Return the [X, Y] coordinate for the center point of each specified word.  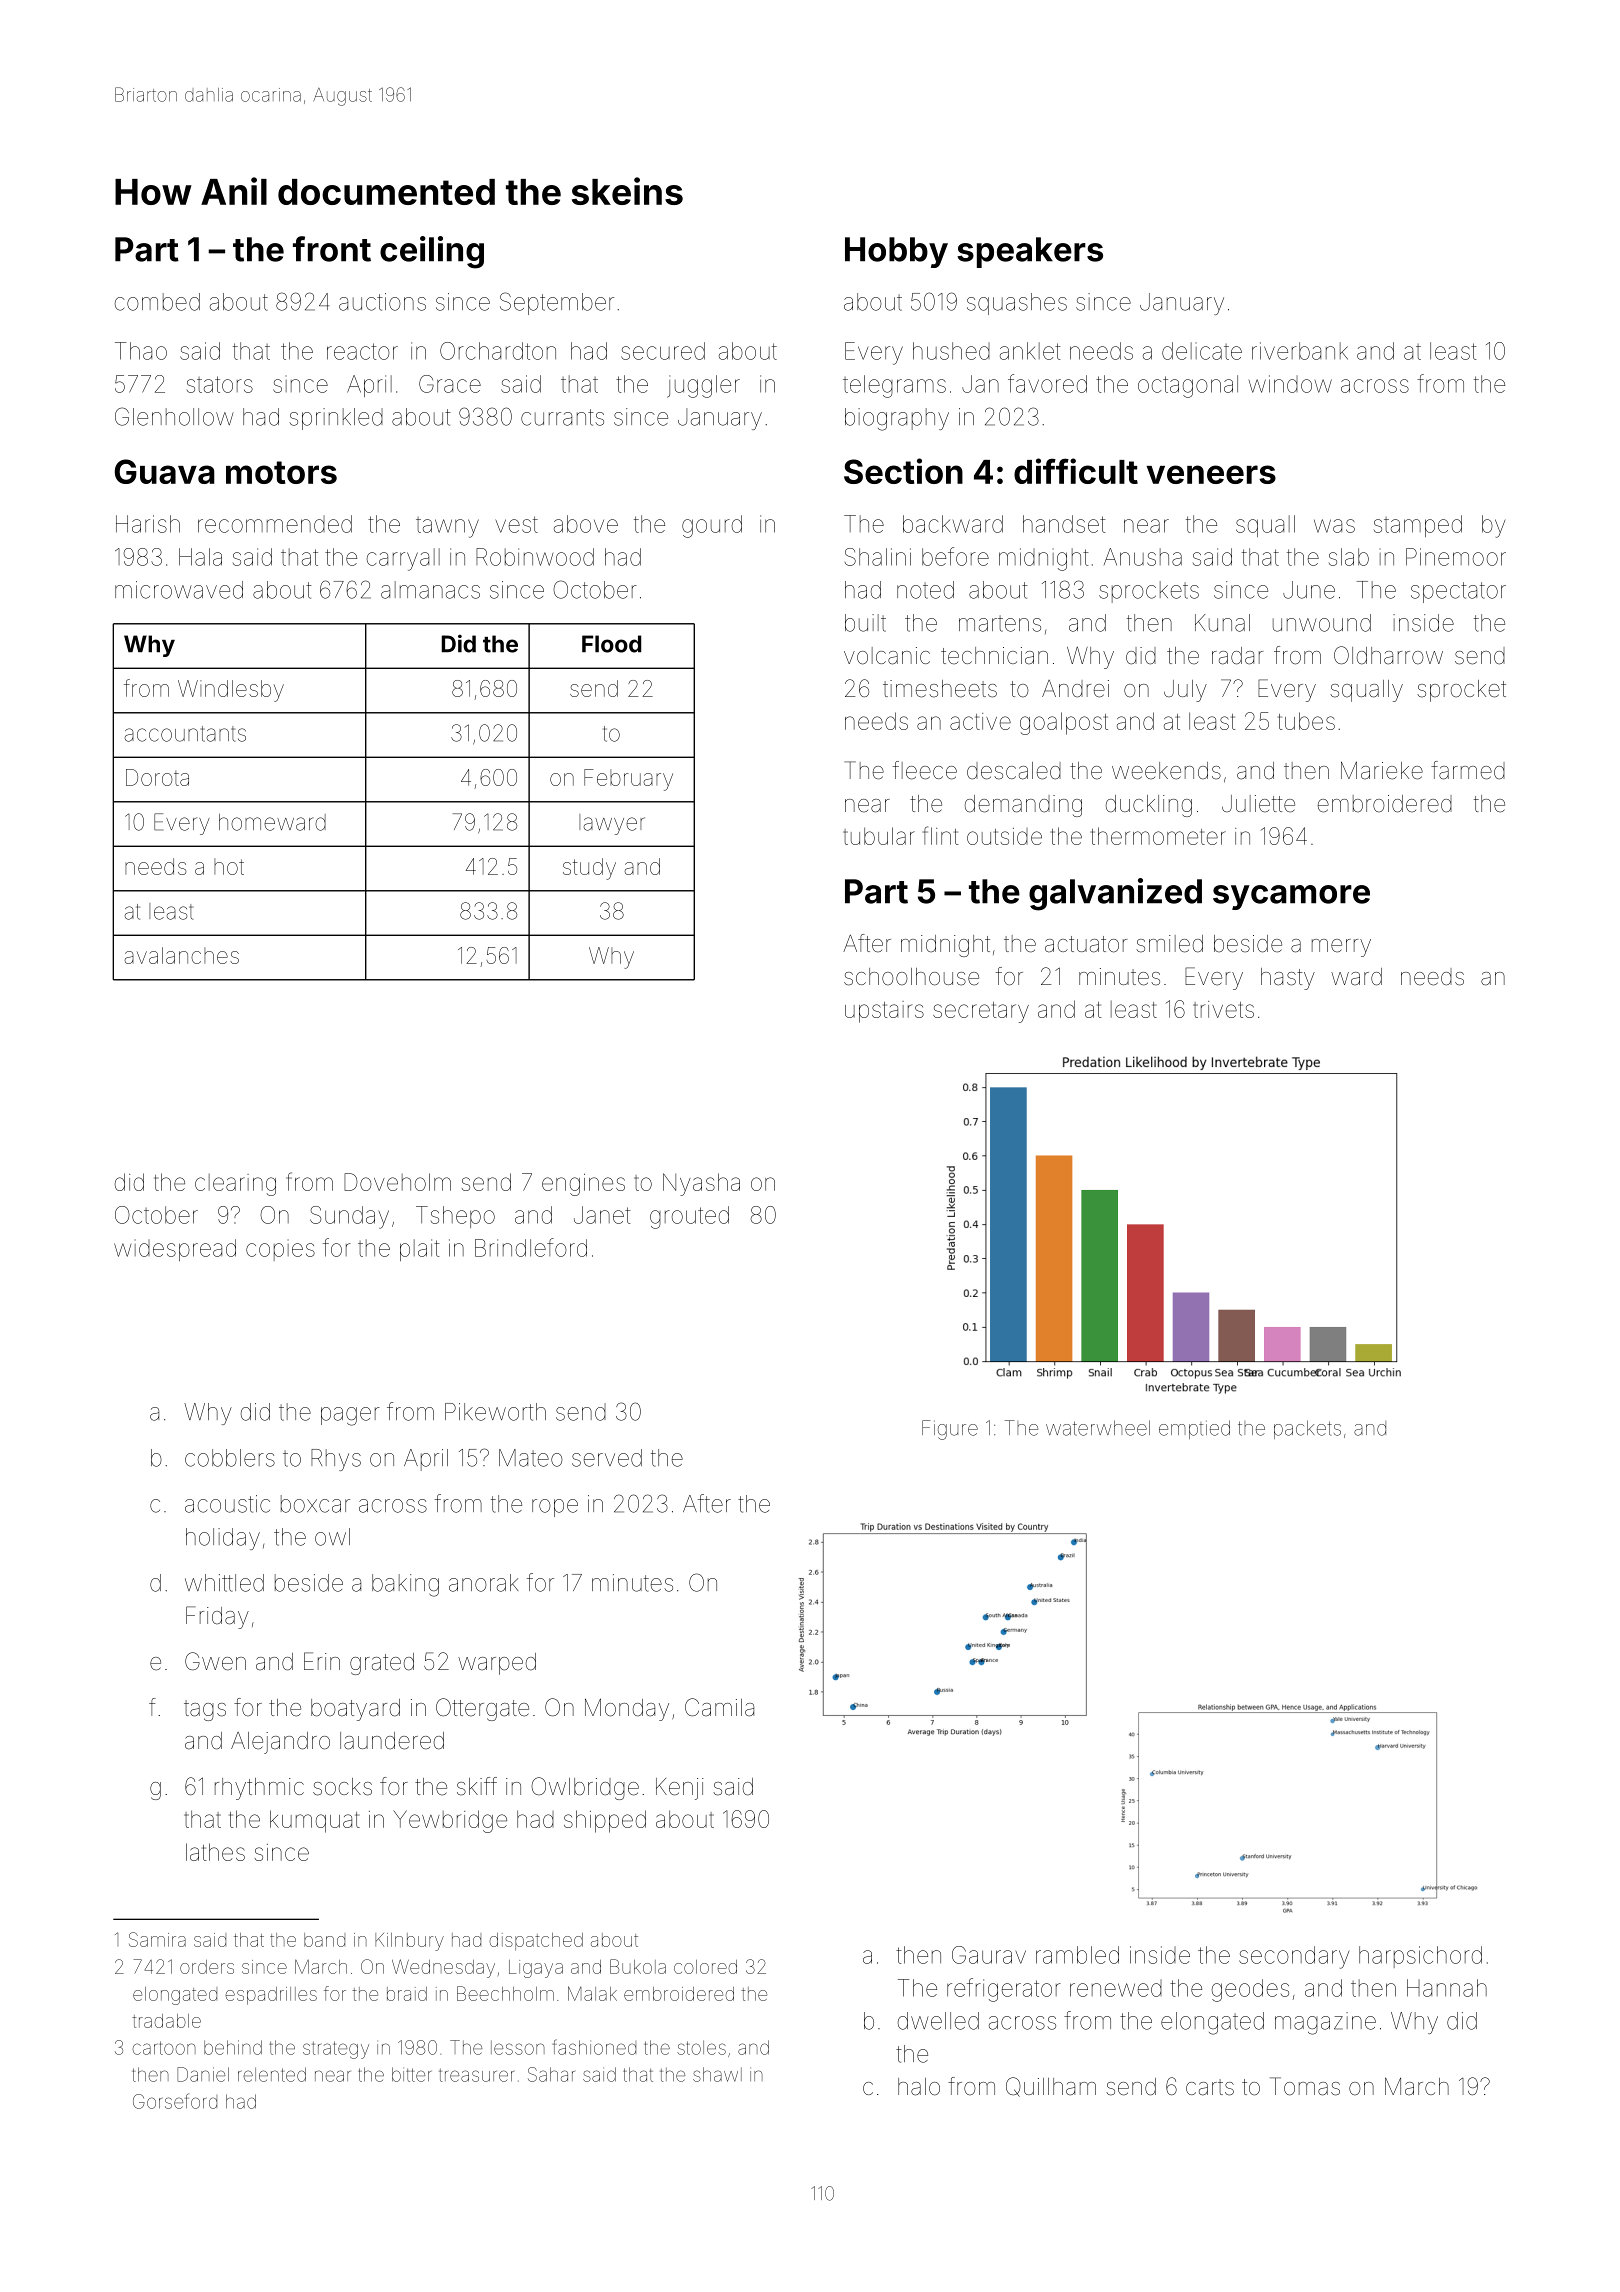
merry [1341, 948]
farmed [1468, 770]
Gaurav [989, 1955]
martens [1000, 623]
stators [220, 384]
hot [229, 866]
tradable [166, 2021]
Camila [719, 1707]
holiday [223, 1539]
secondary [1294, 1957]
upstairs [884, 1012]
